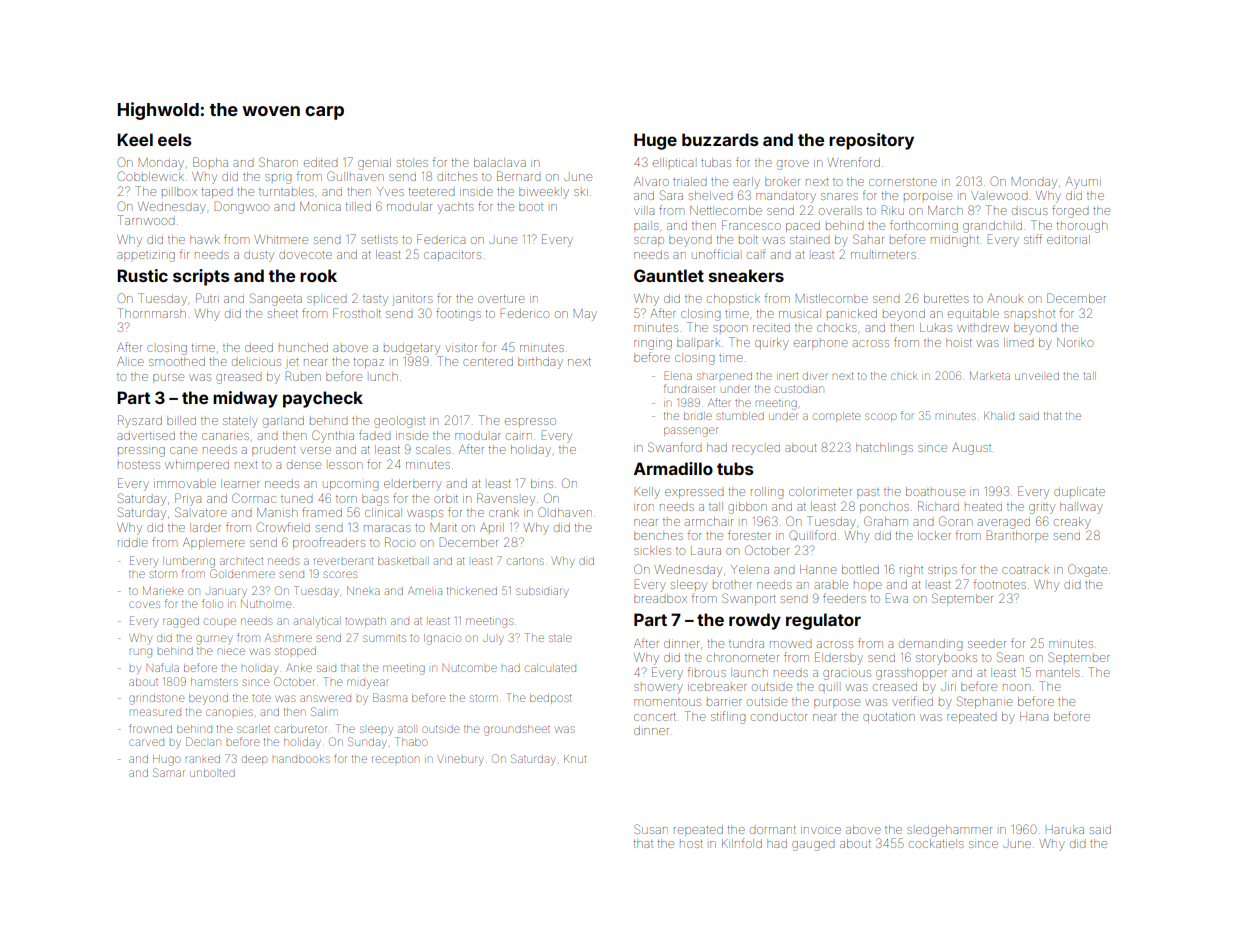  Describe the element at coordinates (889, 717) in the image. I see `quotation` at that location.
